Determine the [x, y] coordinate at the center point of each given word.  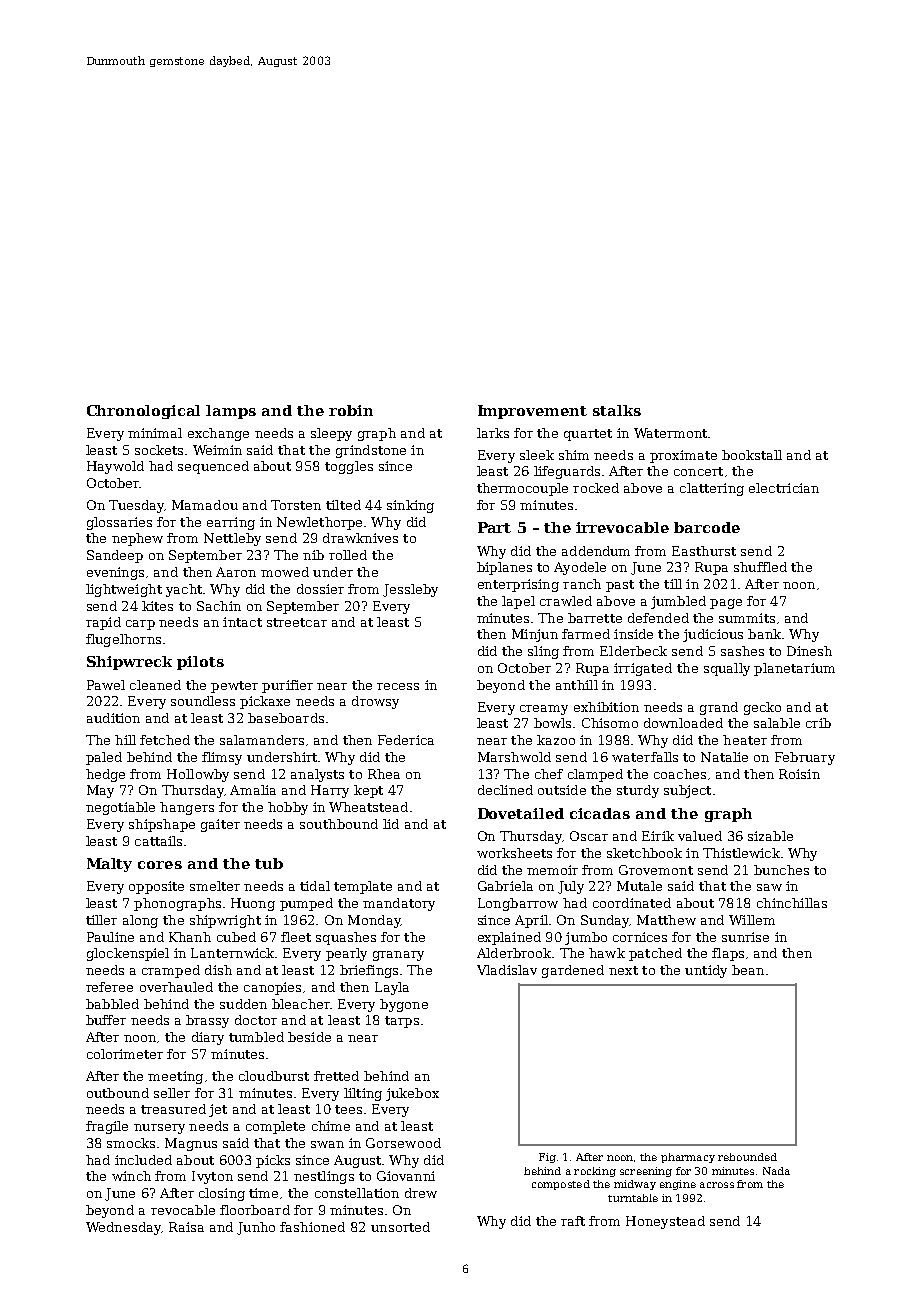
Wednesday [123, 1228]
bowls [552, 723]
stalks [617, 410]
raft [573, 1221]
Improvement [532, 412]
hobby [288, 808]
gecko [762, 708]
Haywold [115, 467]
